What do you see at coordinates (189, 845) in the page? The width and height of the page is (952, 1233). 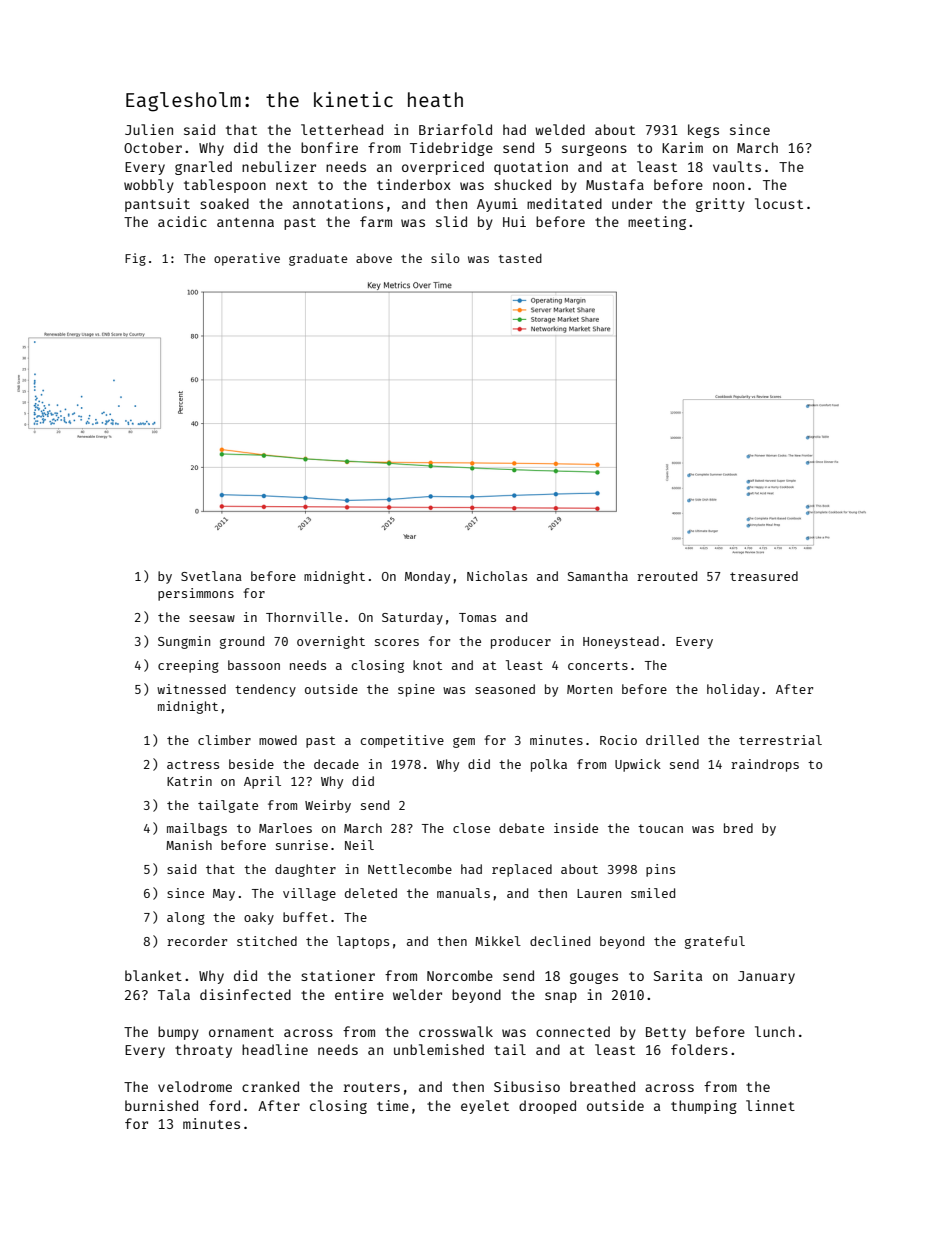 I see `Manish` at bounding box center [189, 845].
